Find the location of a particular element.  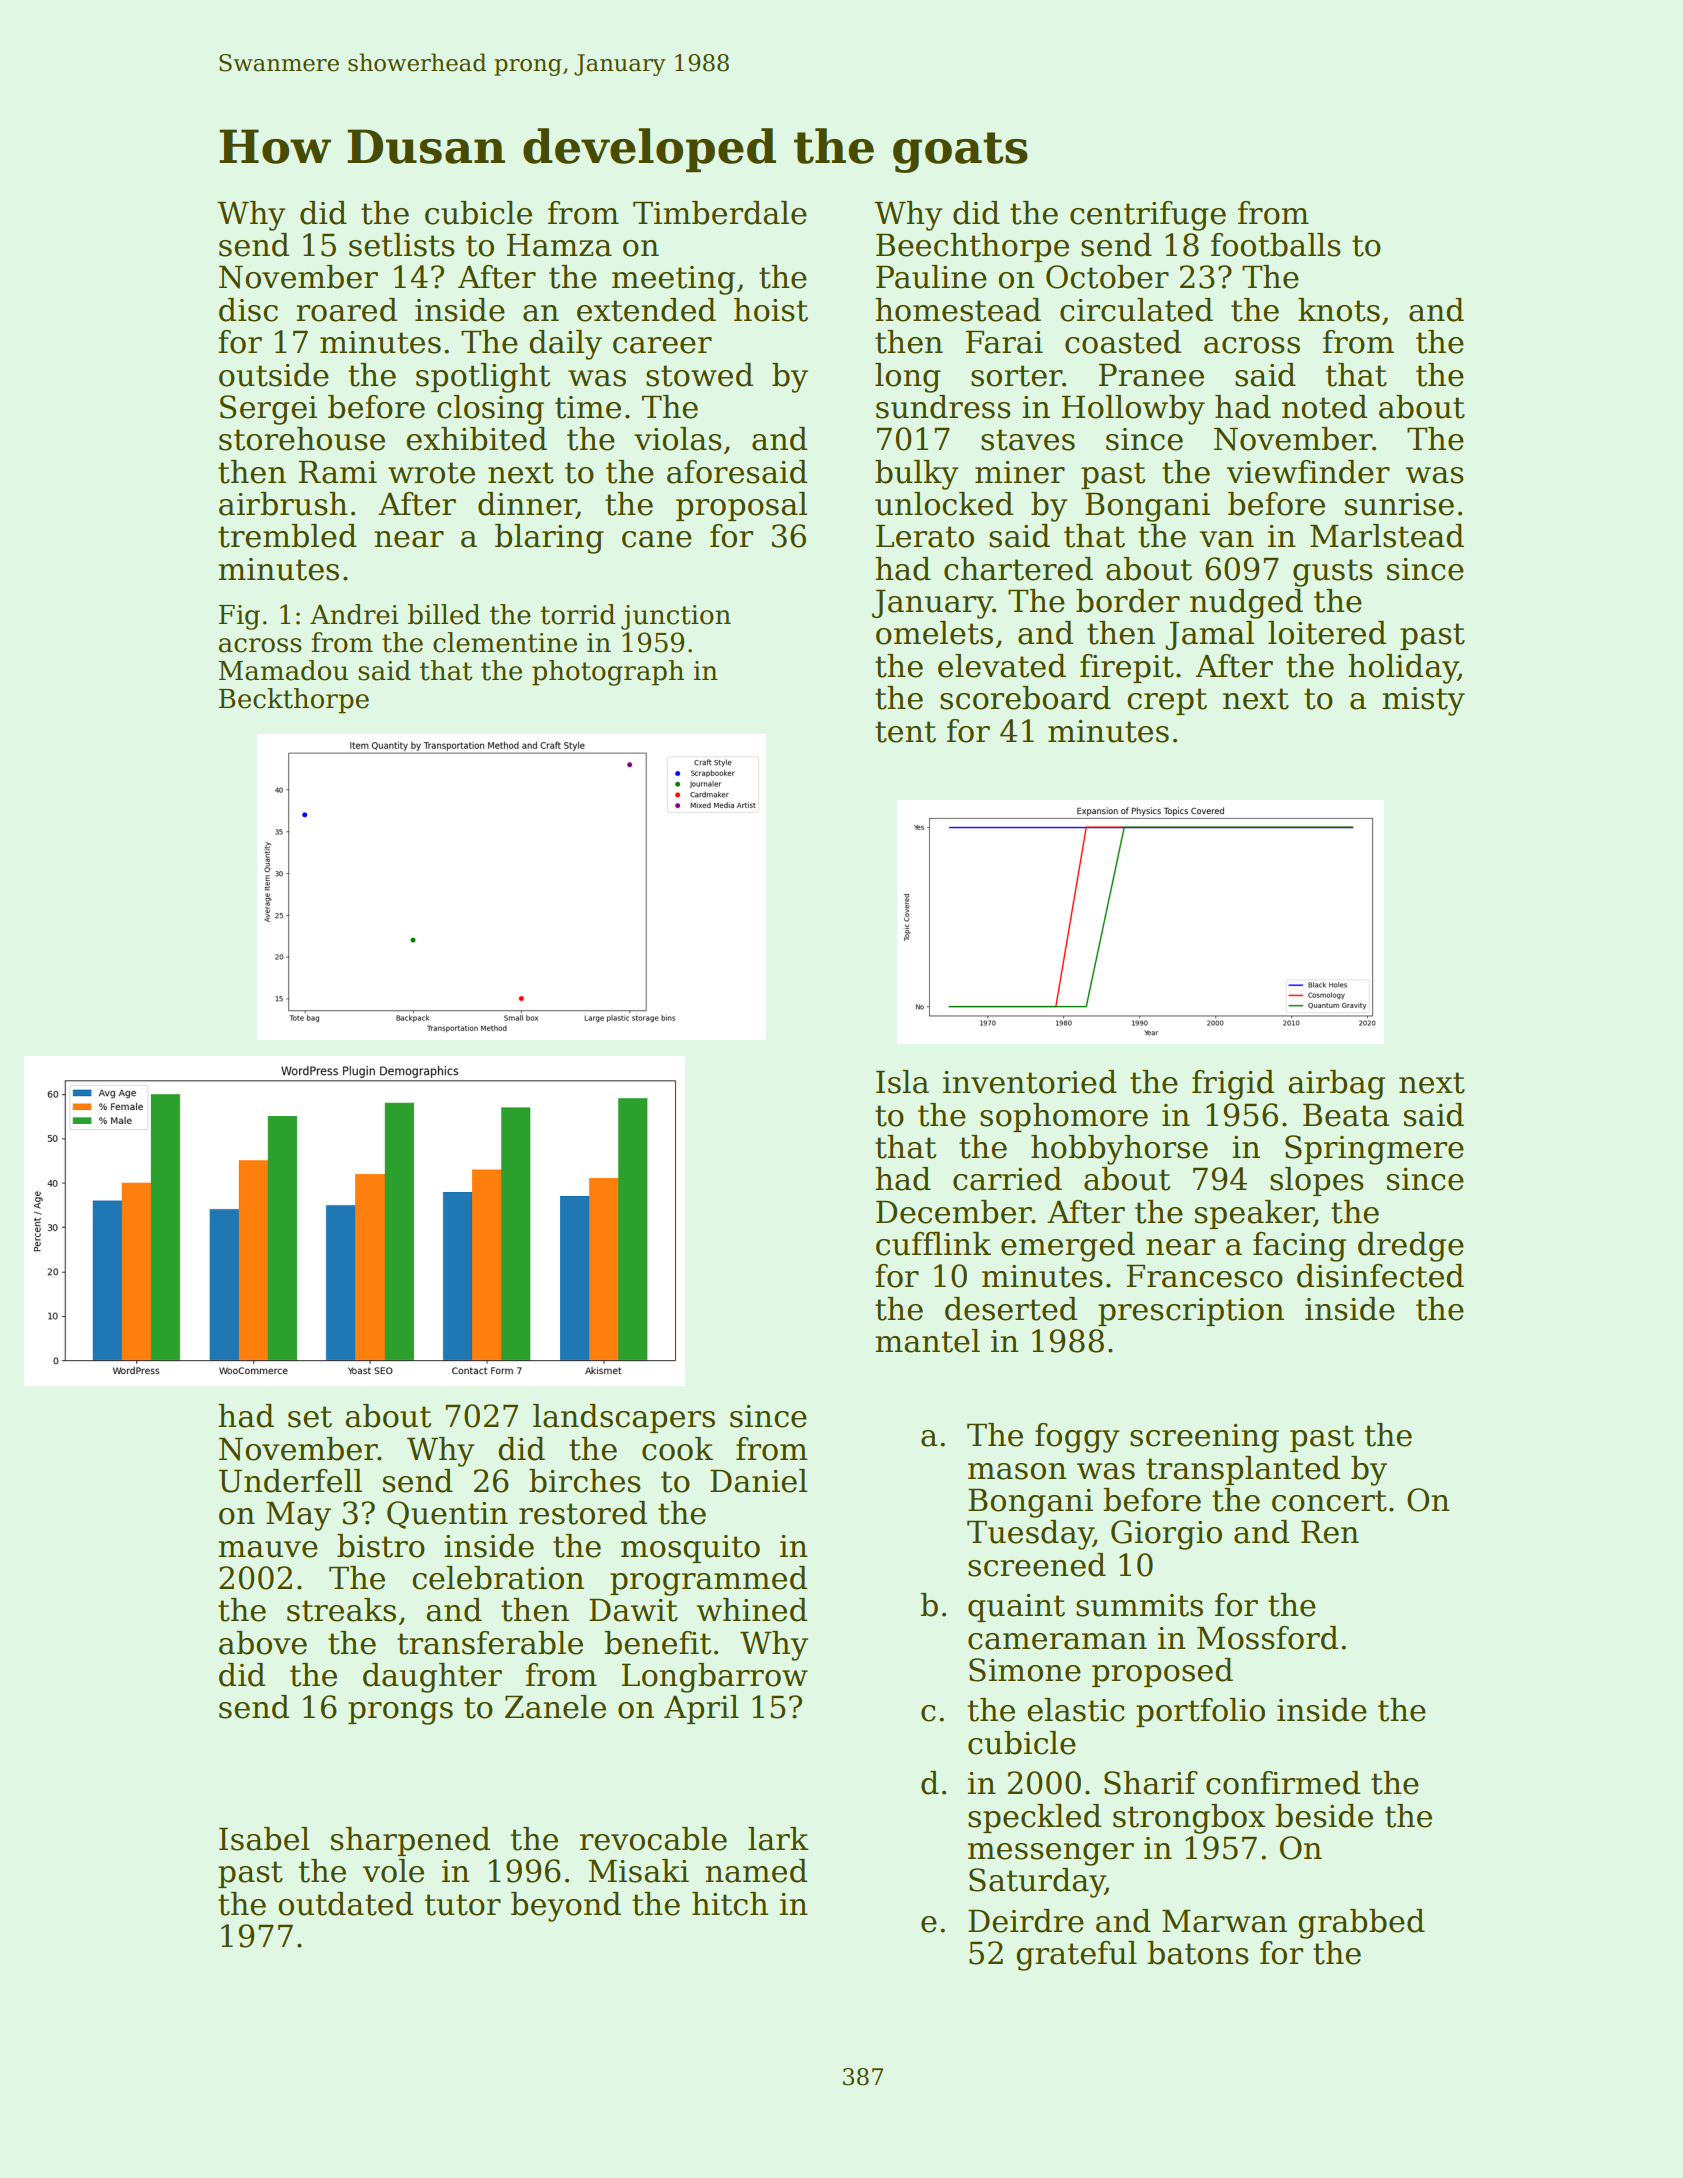

centrifuge is located at coordinates (1148, 216).
